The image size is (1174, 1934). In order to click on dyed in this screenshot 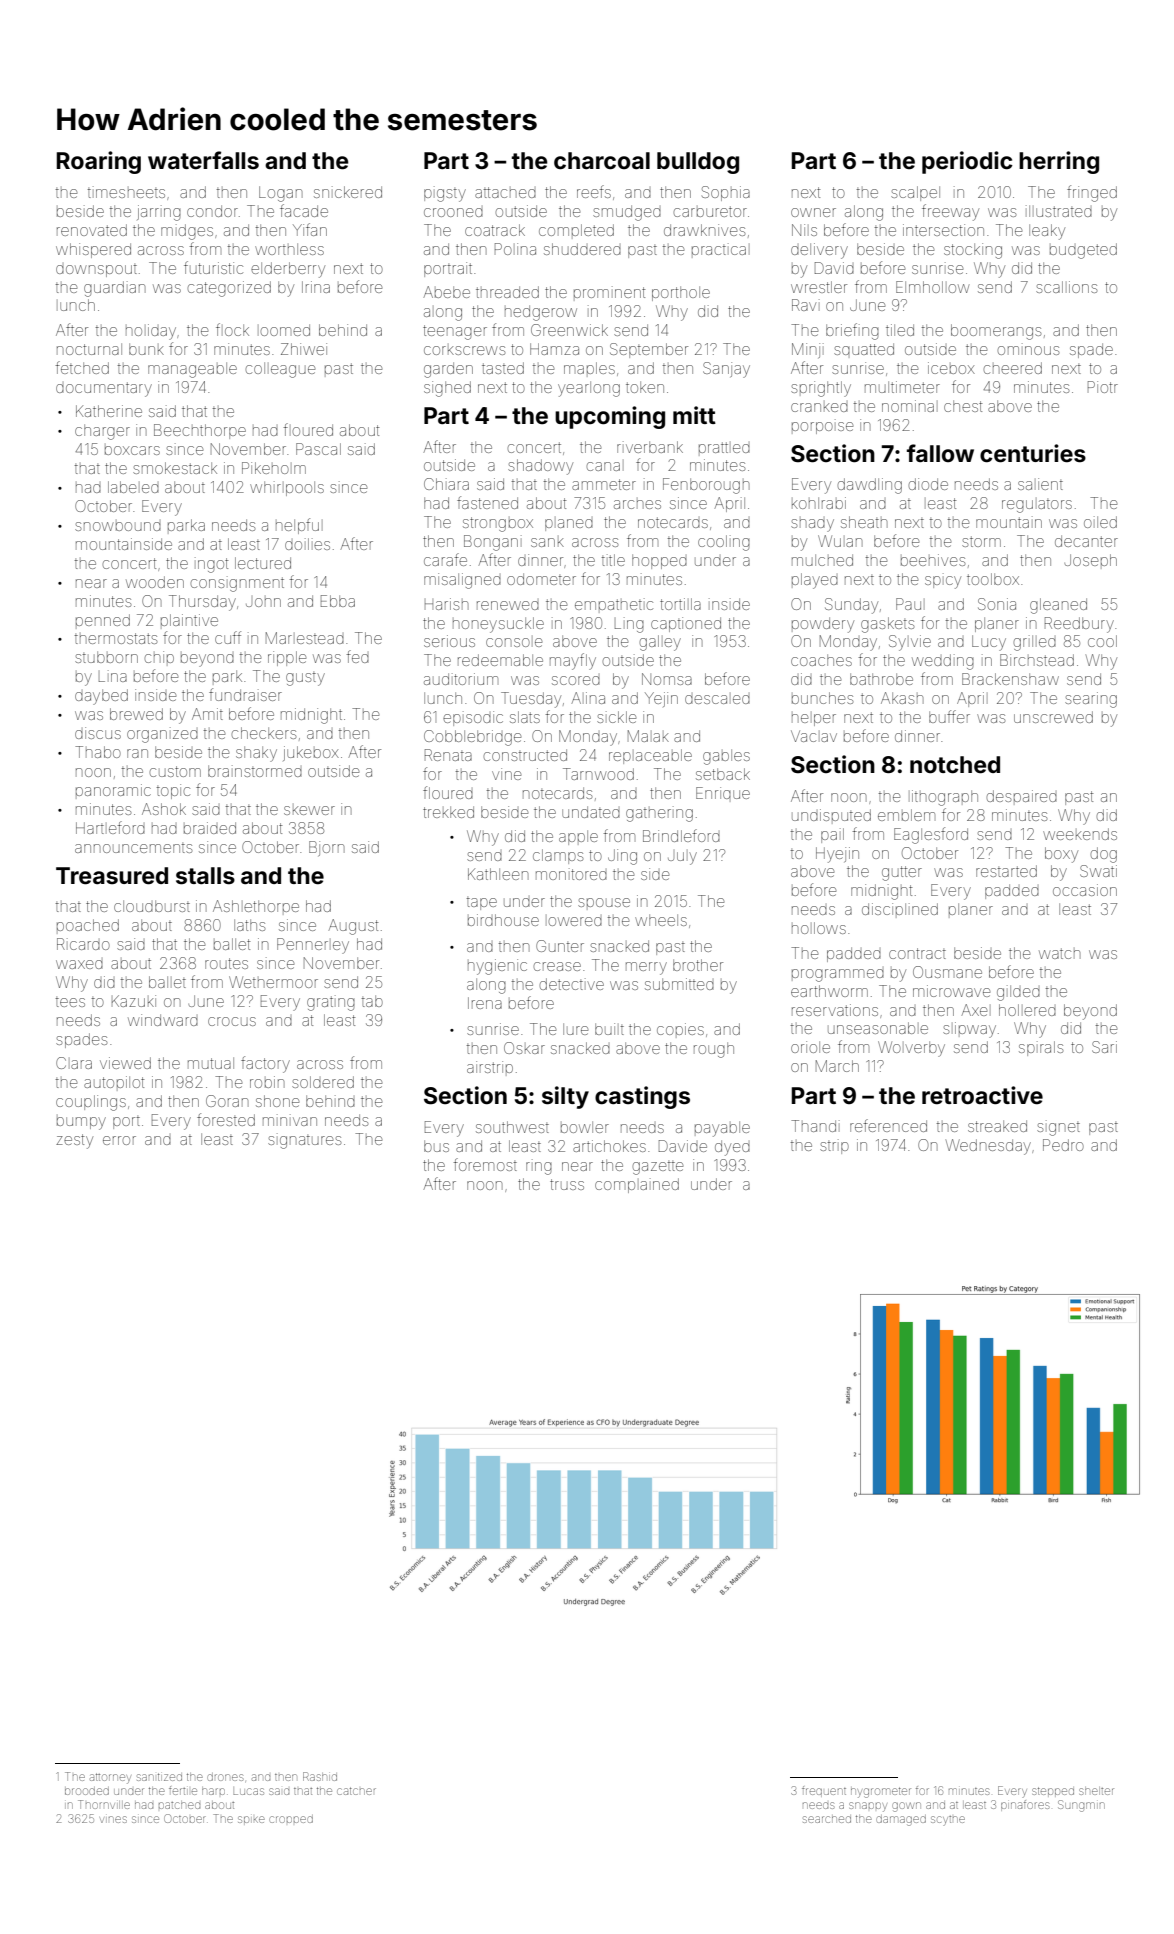, I will do `click(732, 1148)`.
